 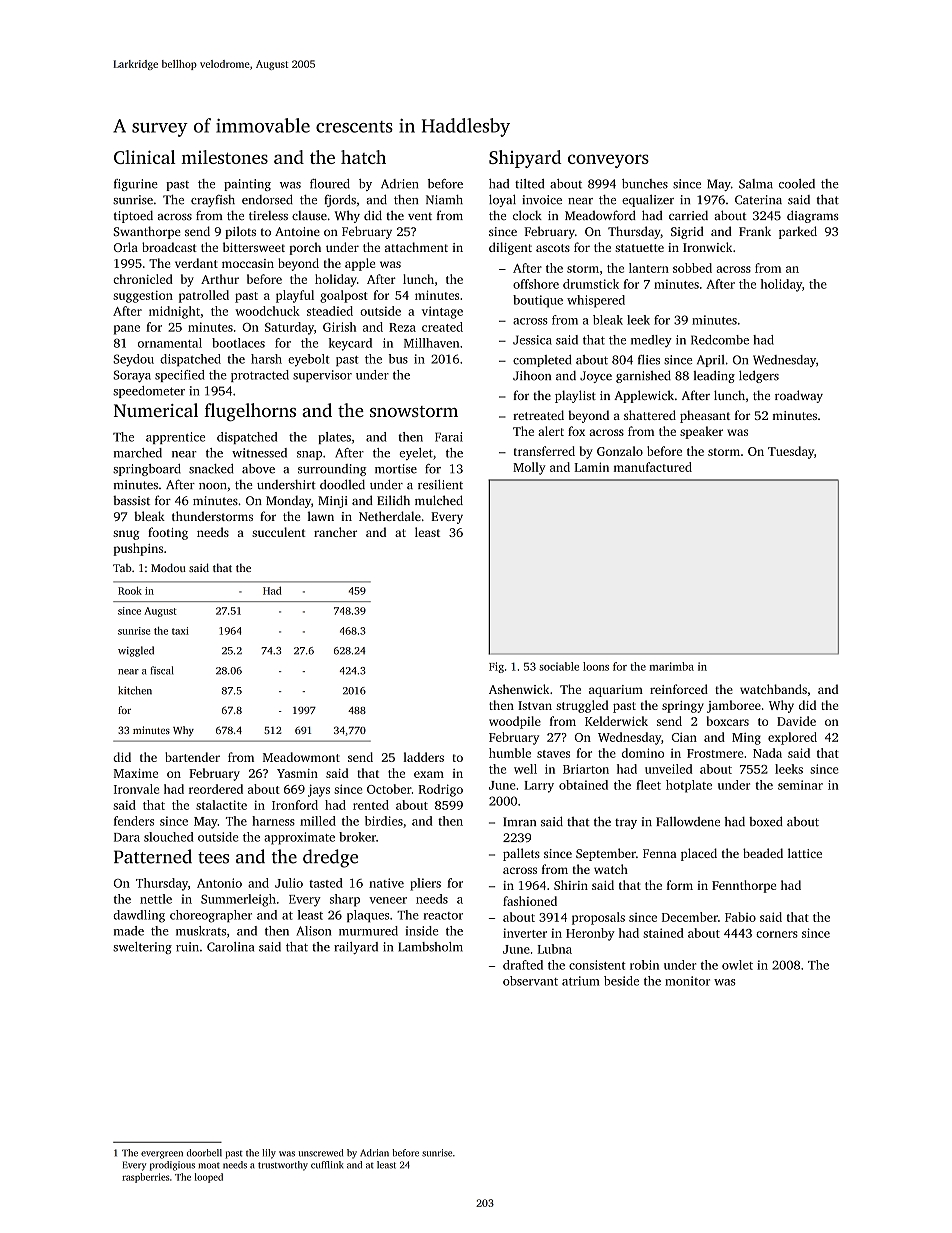 I want to click on unscrewed, so click(x=320, y=1153).
